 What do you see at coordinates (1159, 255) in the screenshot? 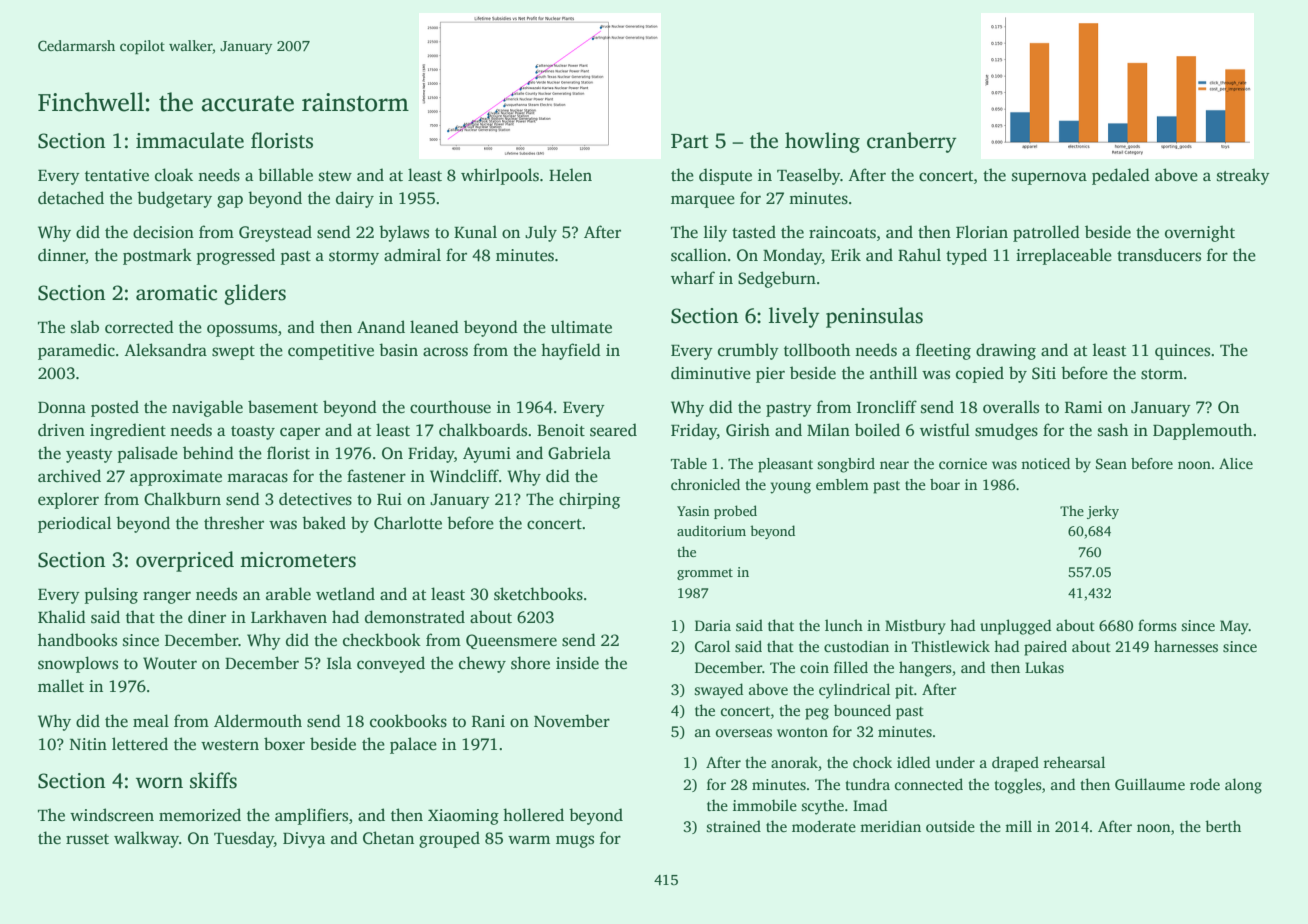
I see `transducers` at bounding box center [1159, 255].
